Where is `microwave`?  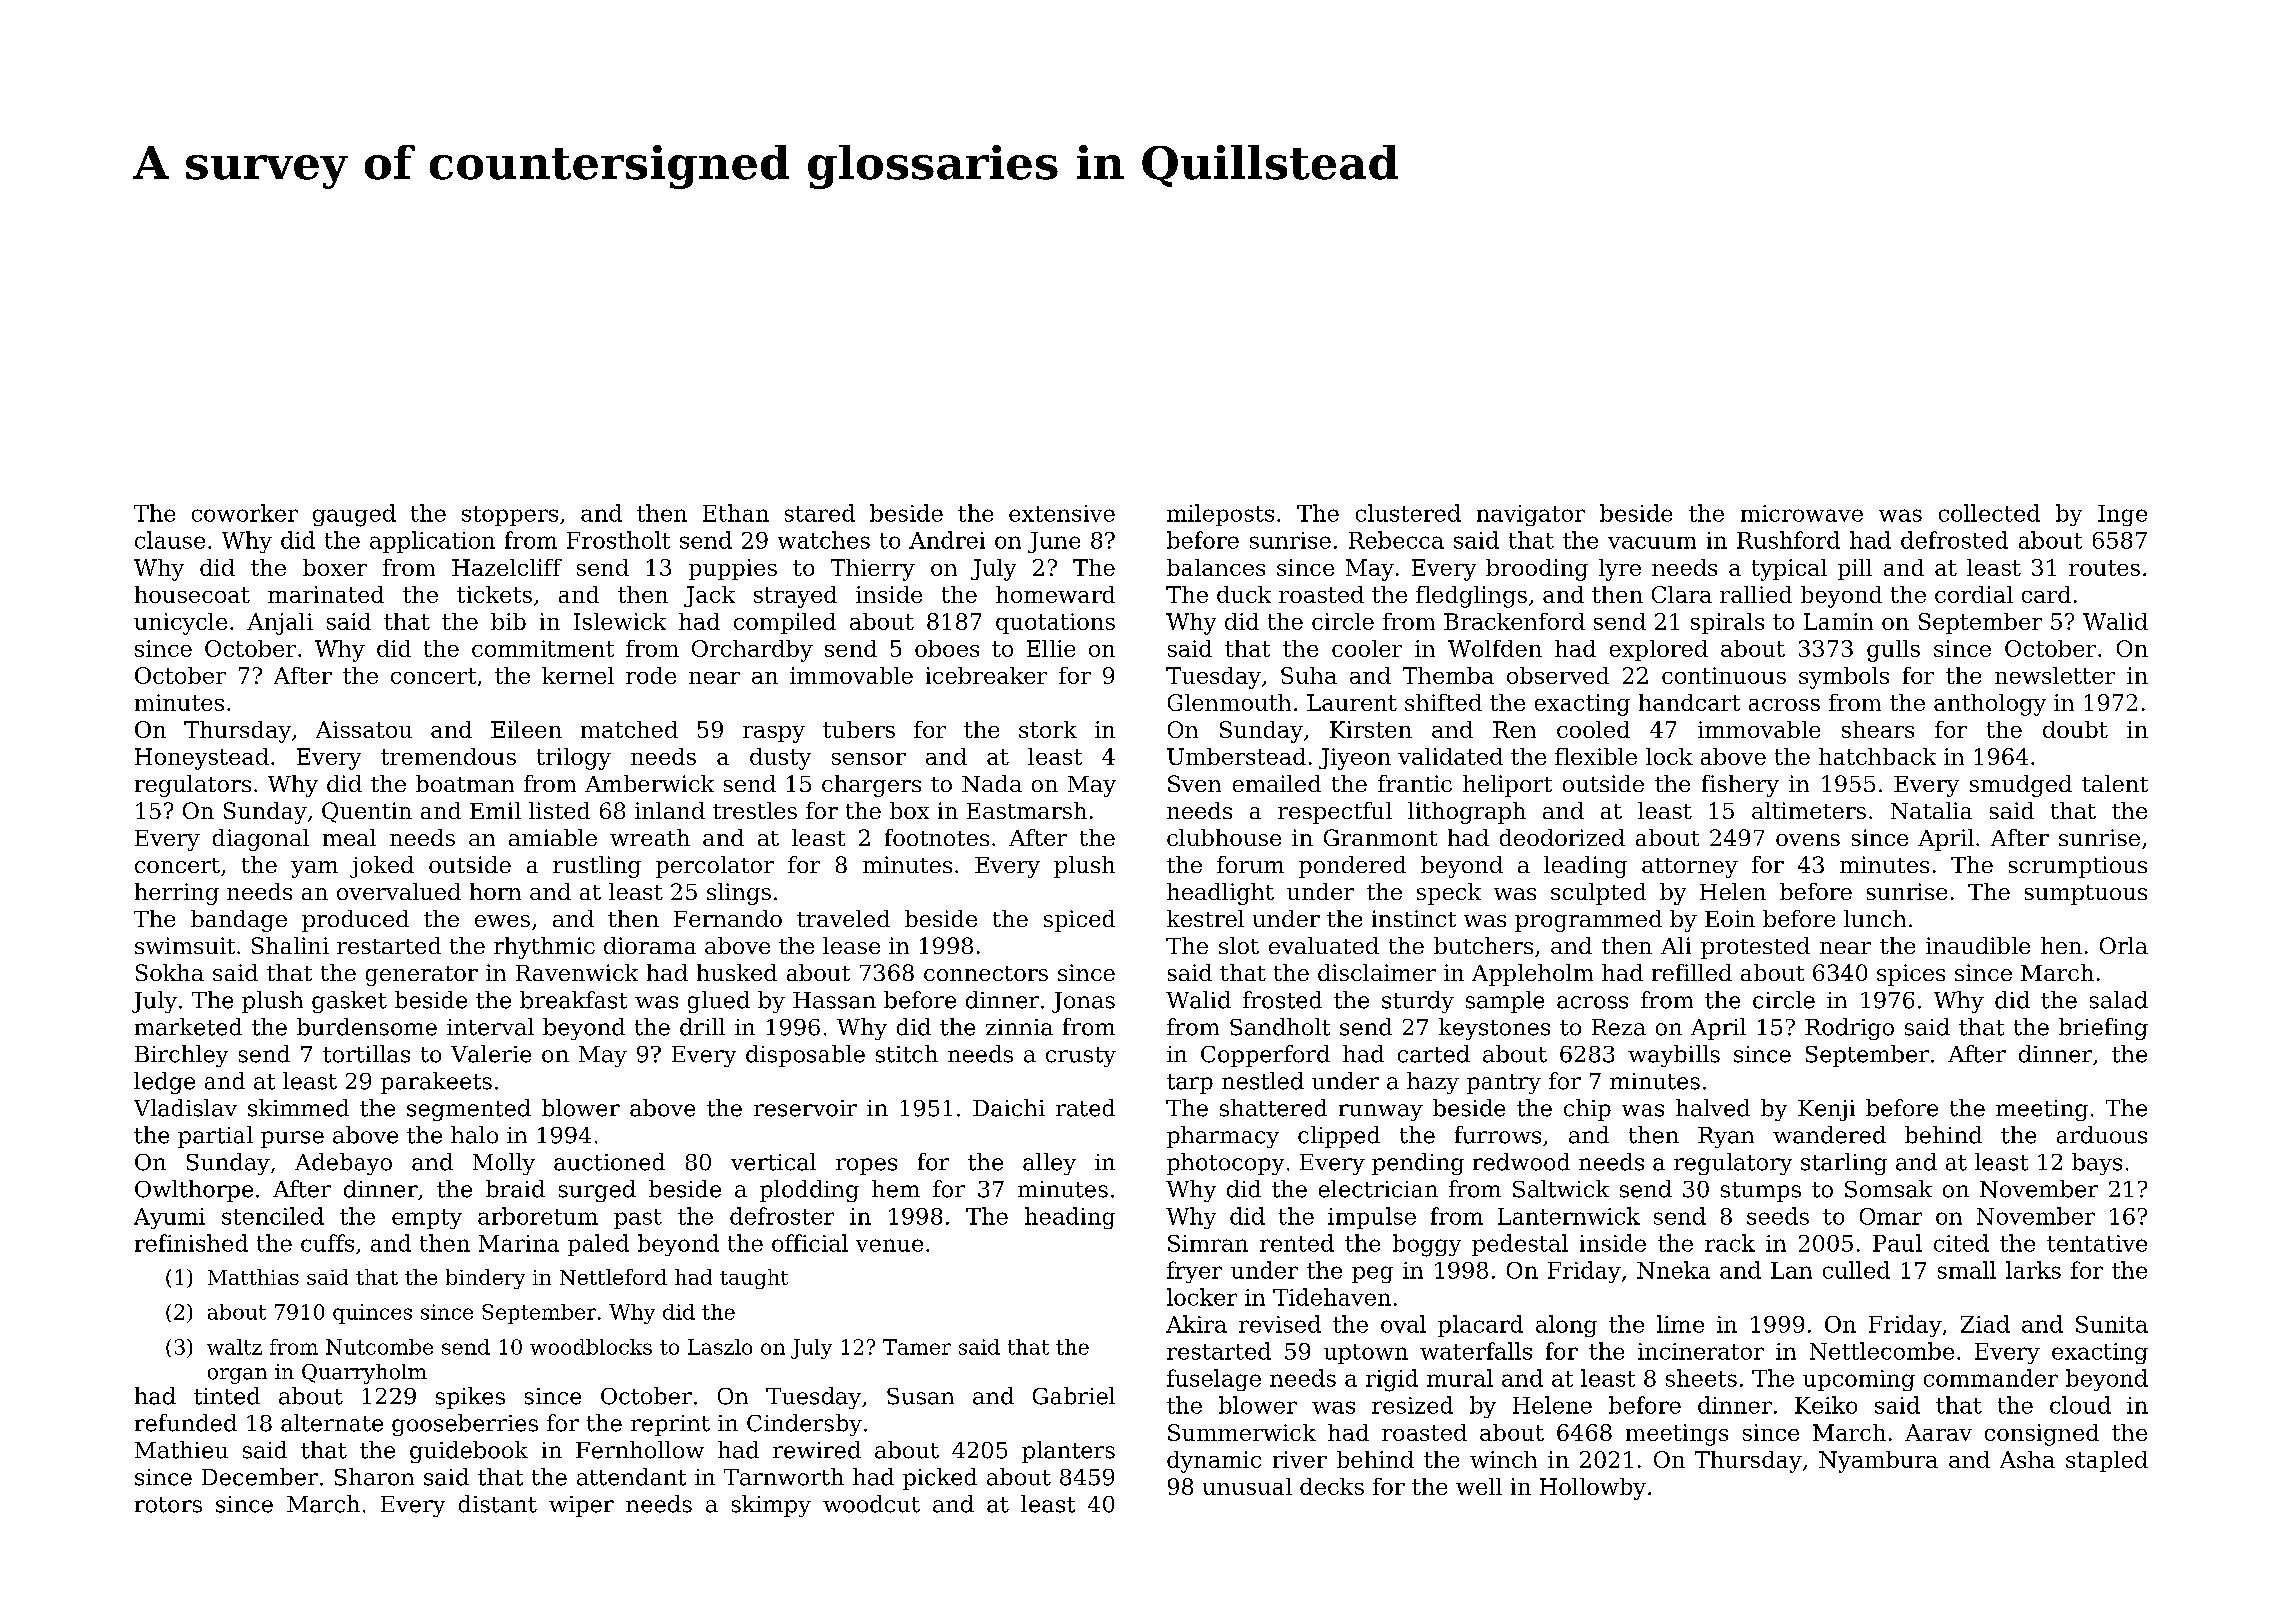 microwave is located at coordinates (1802, 513).
